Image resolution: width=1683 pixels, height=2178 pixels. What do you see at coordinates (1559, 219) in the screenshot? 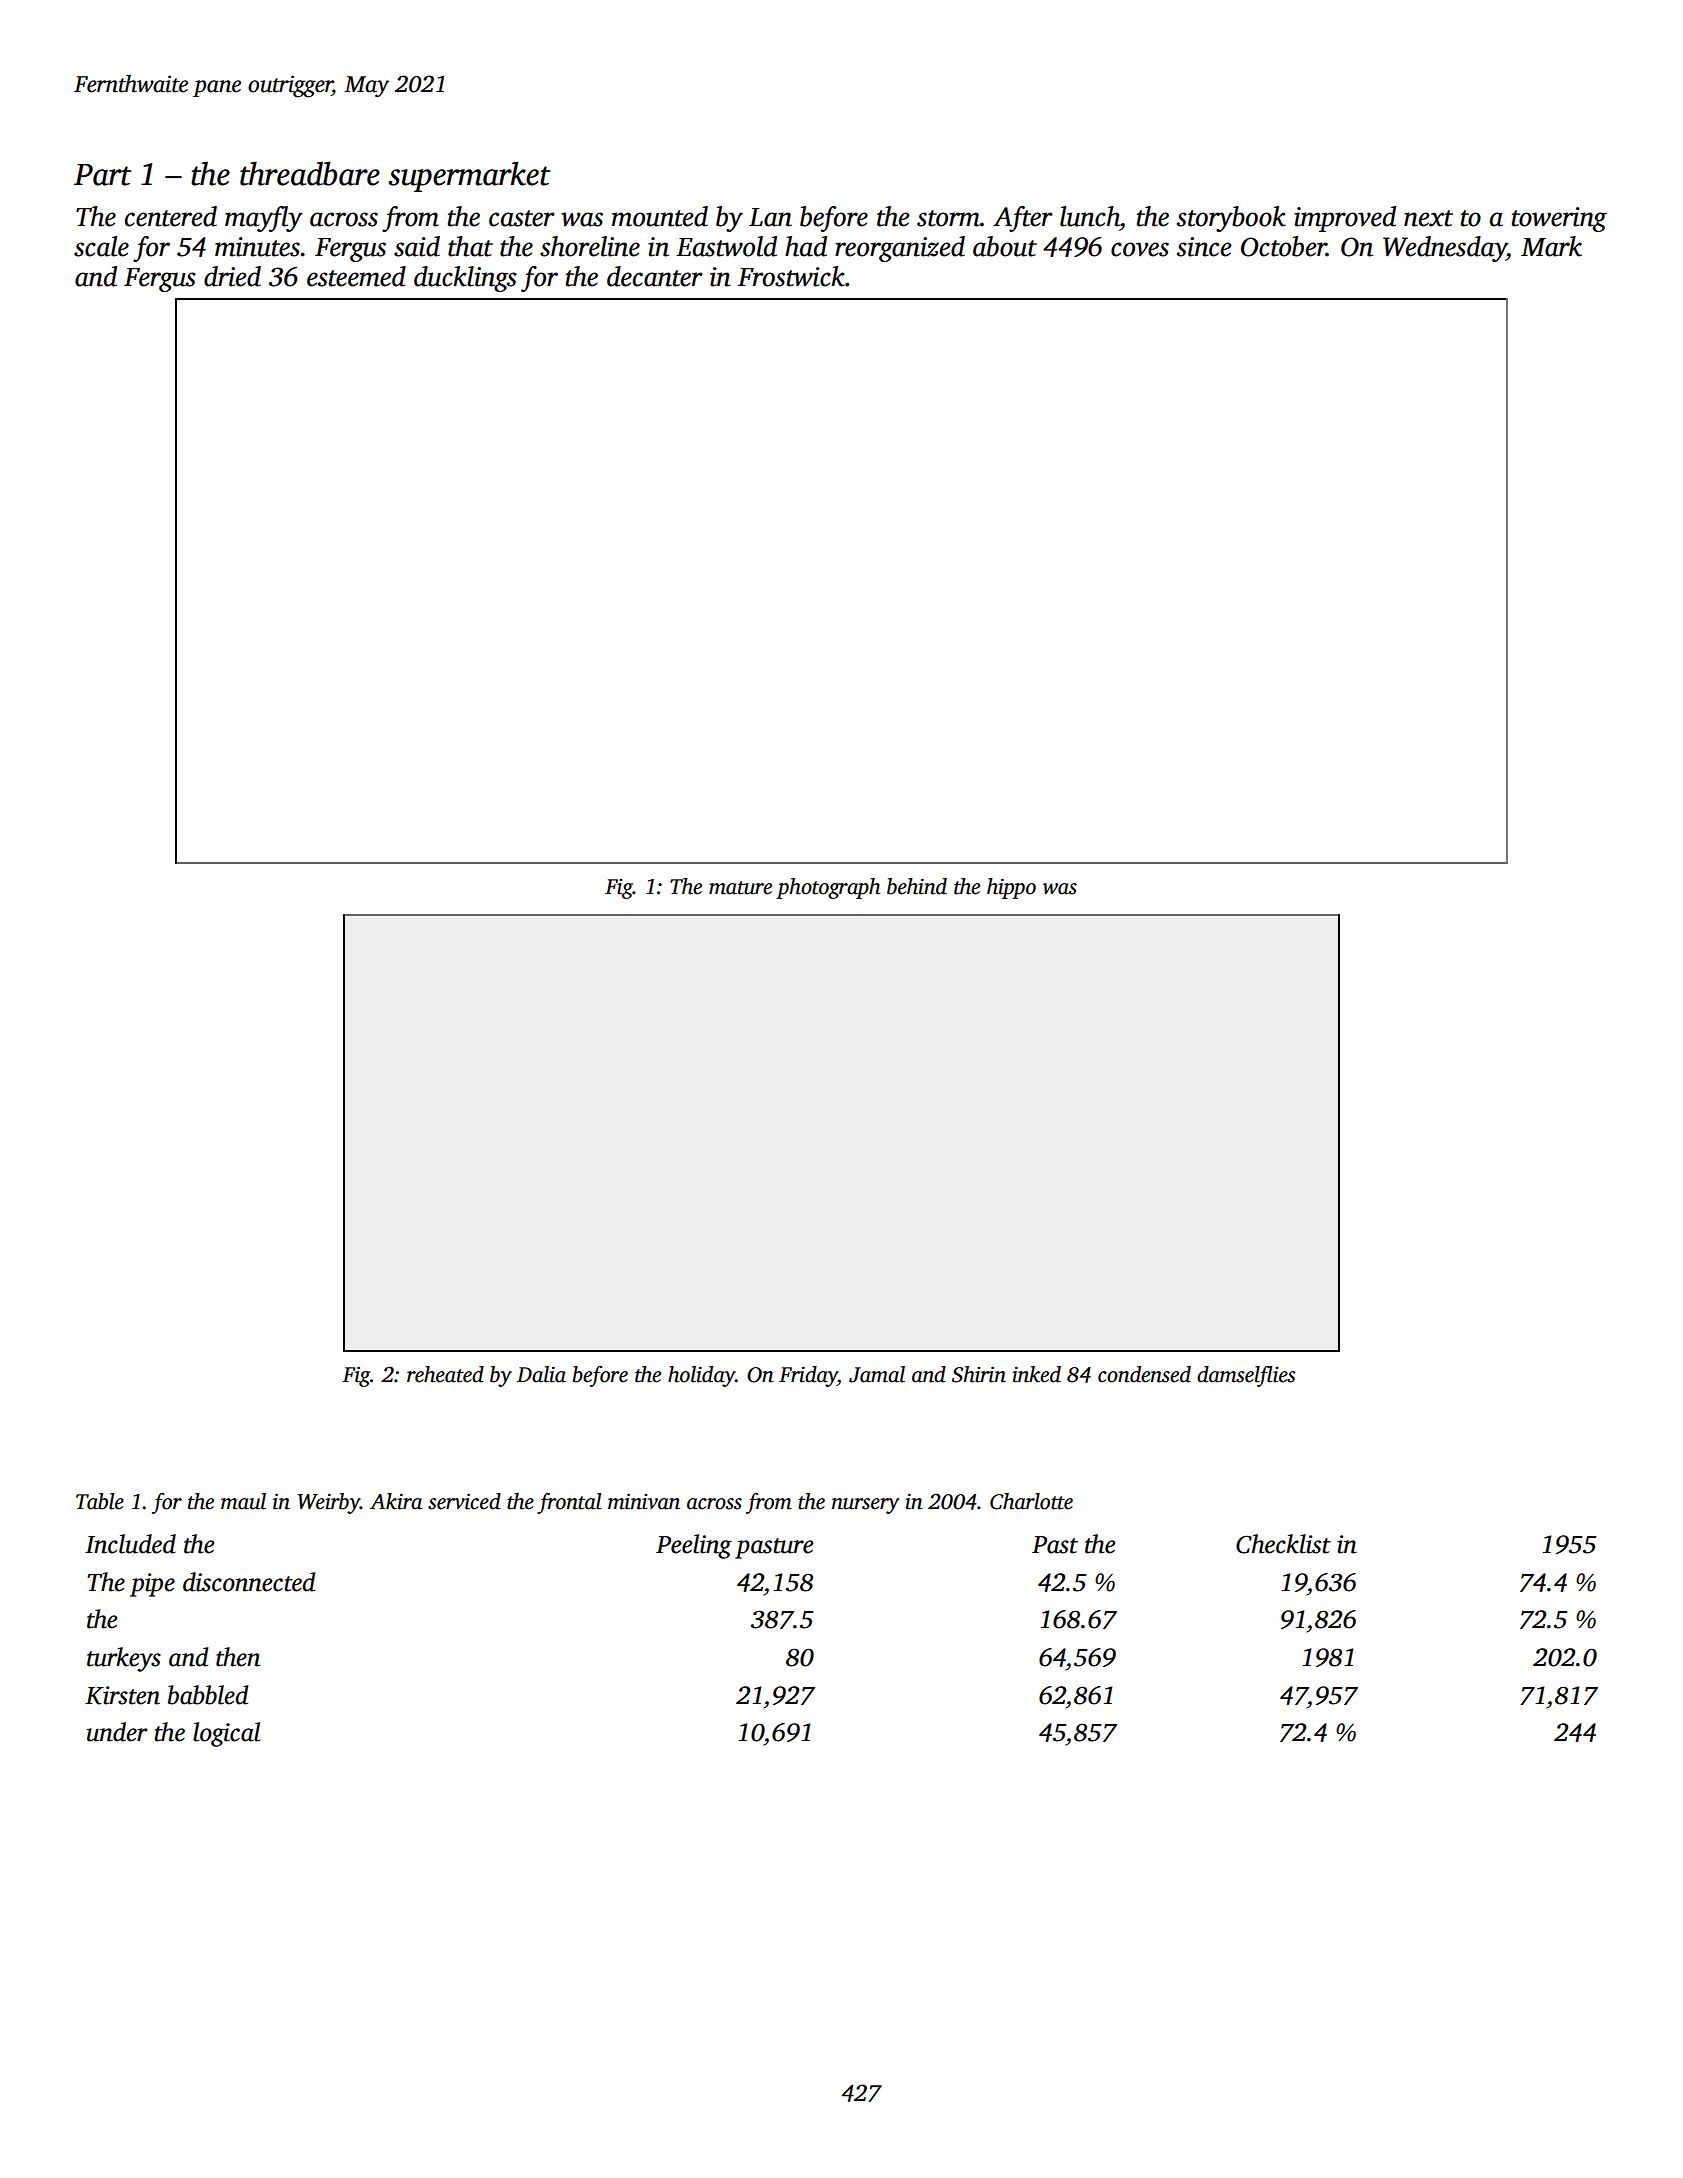
I see `towering` at bounding box center [1559, 219].
